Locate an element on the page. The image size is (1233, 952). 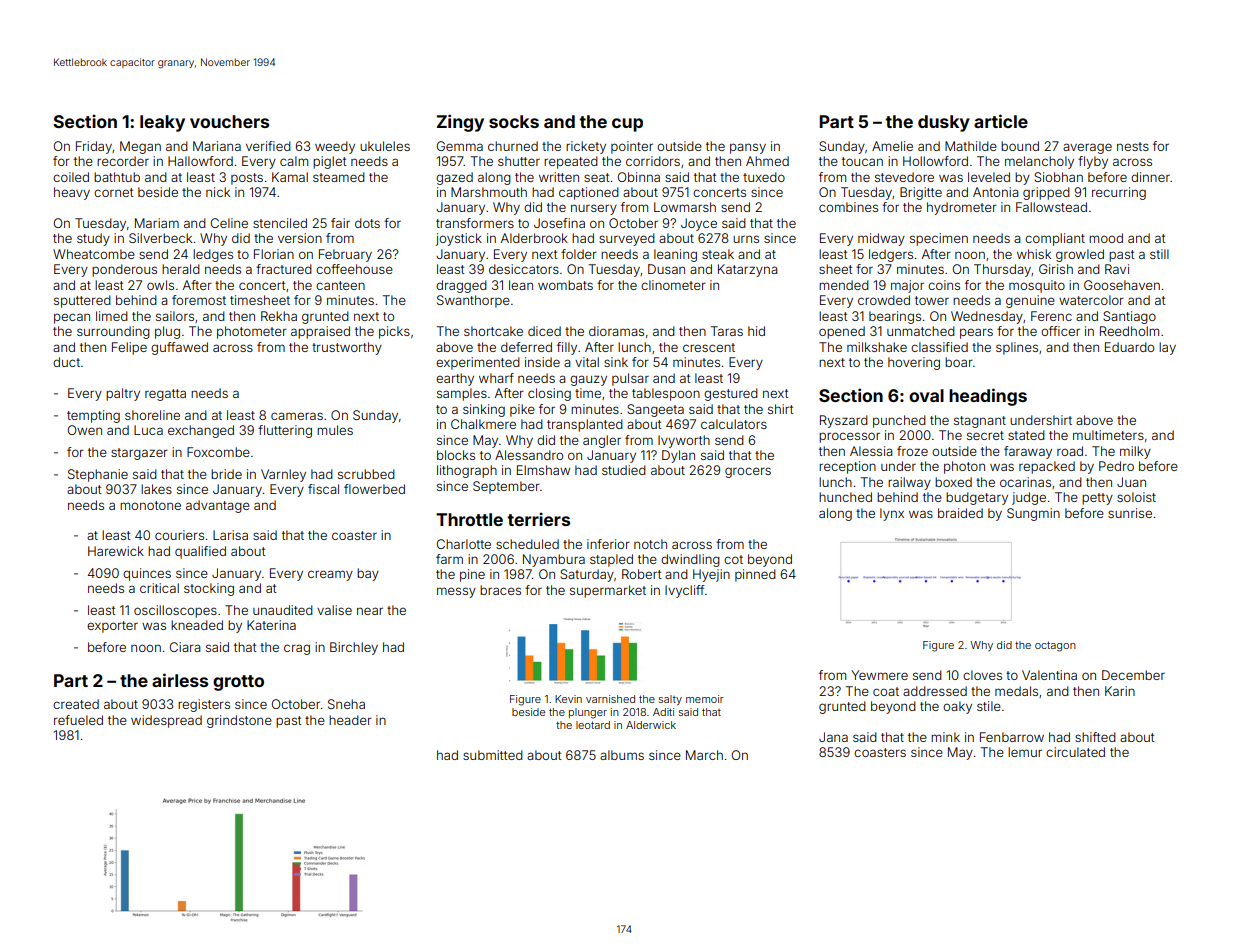
cameras is located at coordinates (297, 416).
